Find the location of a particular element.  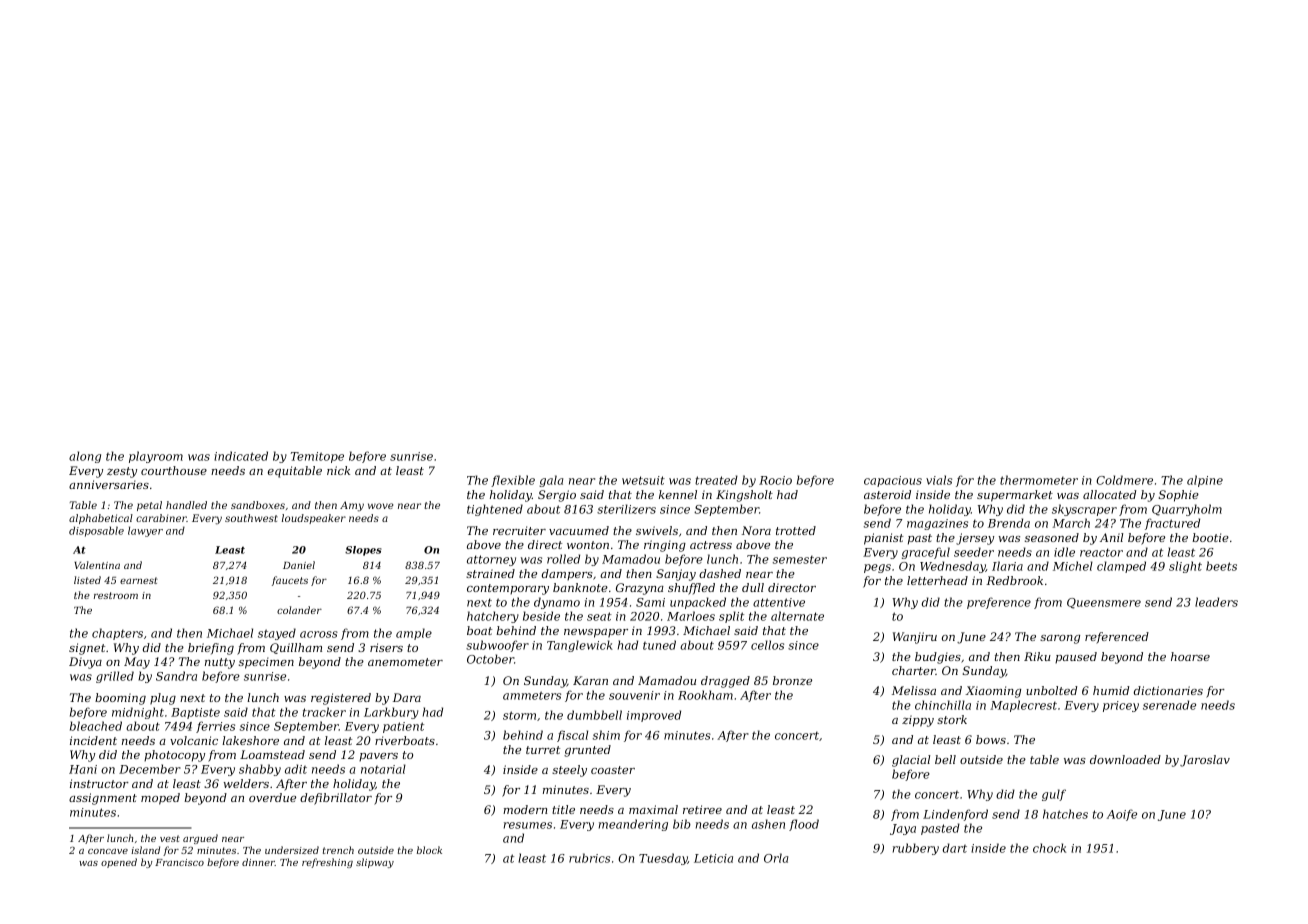

treated is located at coordinates (716, 480).
